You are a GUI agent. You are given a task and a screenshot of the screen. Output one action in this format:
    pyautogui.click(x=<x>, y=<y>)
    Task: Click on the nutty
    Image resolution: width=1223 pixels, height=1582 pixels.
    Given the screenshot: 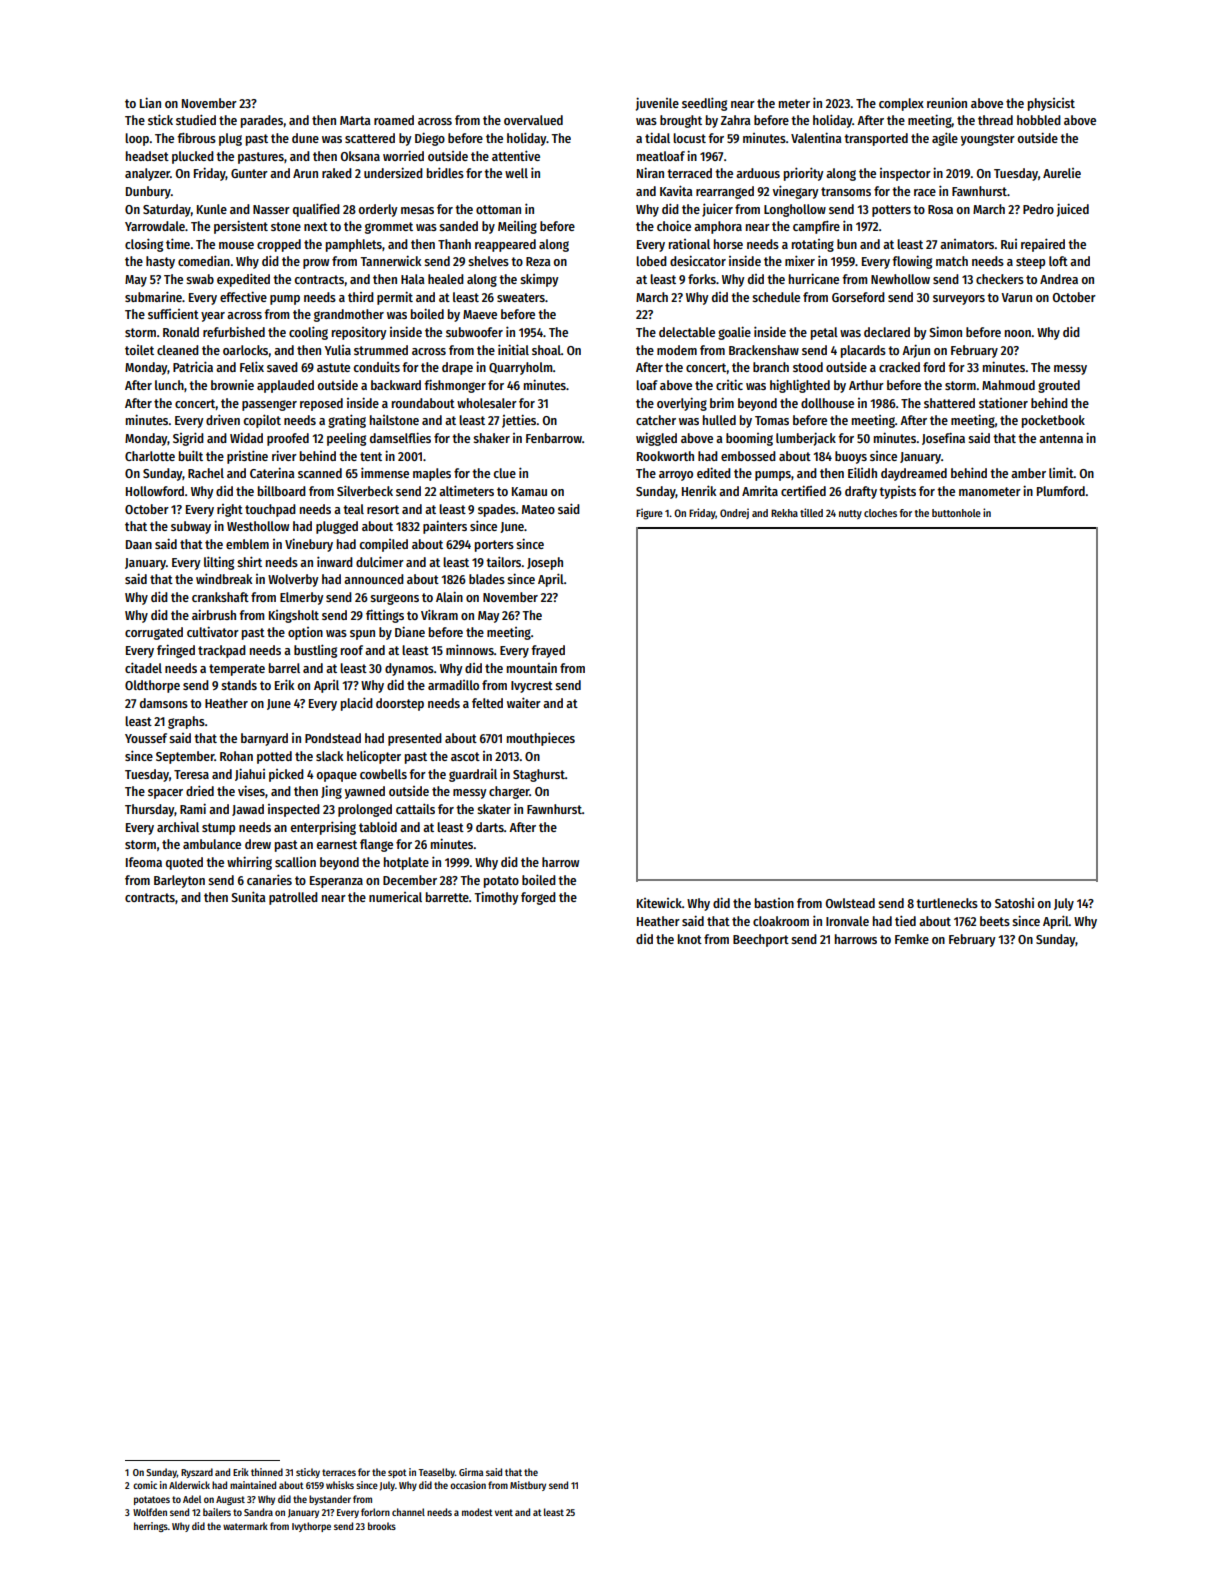 What is the action you would take?
    pyautogui.click(x=850, y=514)
